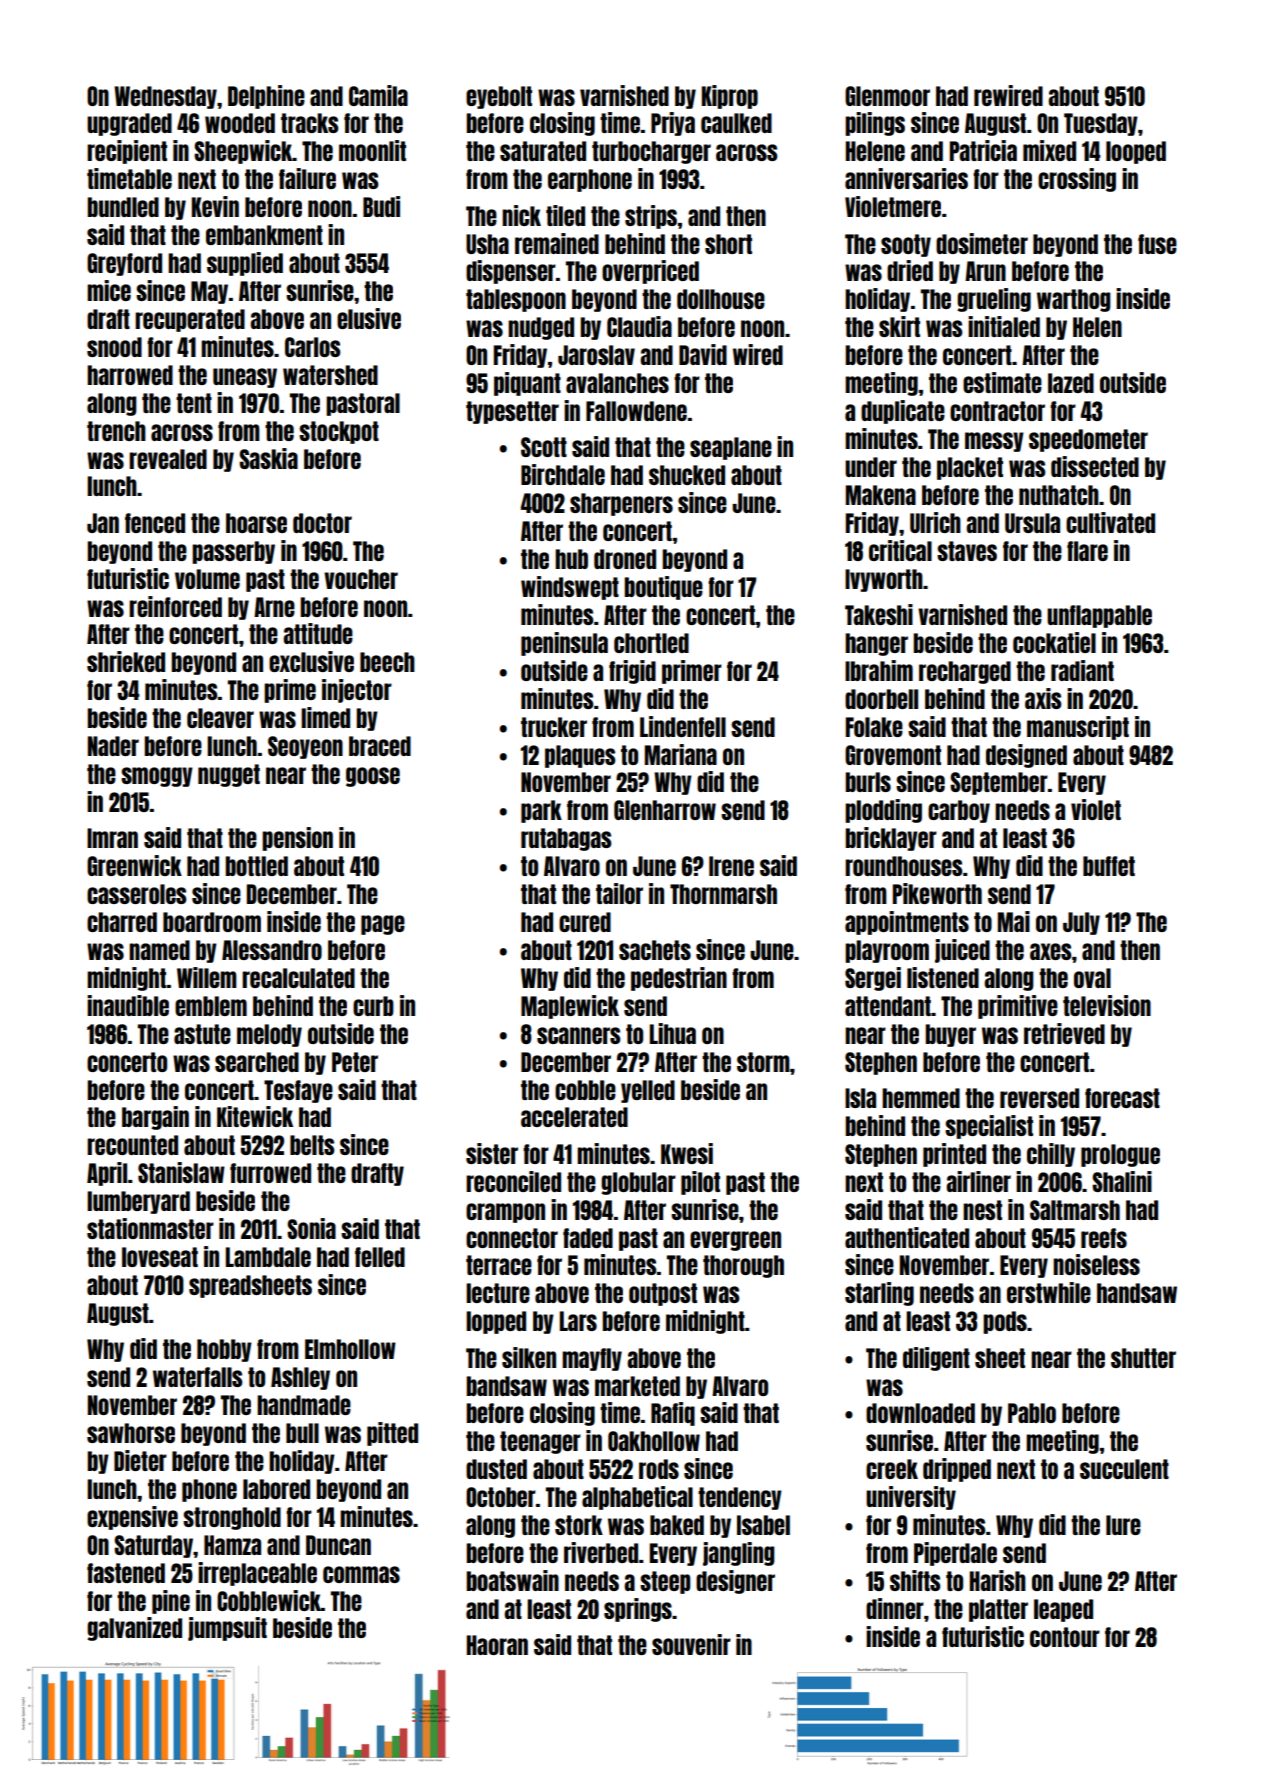 The image size is (1266, 1791). Describe the element at coordinates (950, 1035) in the screenshot. I see `buyer` at that location.
